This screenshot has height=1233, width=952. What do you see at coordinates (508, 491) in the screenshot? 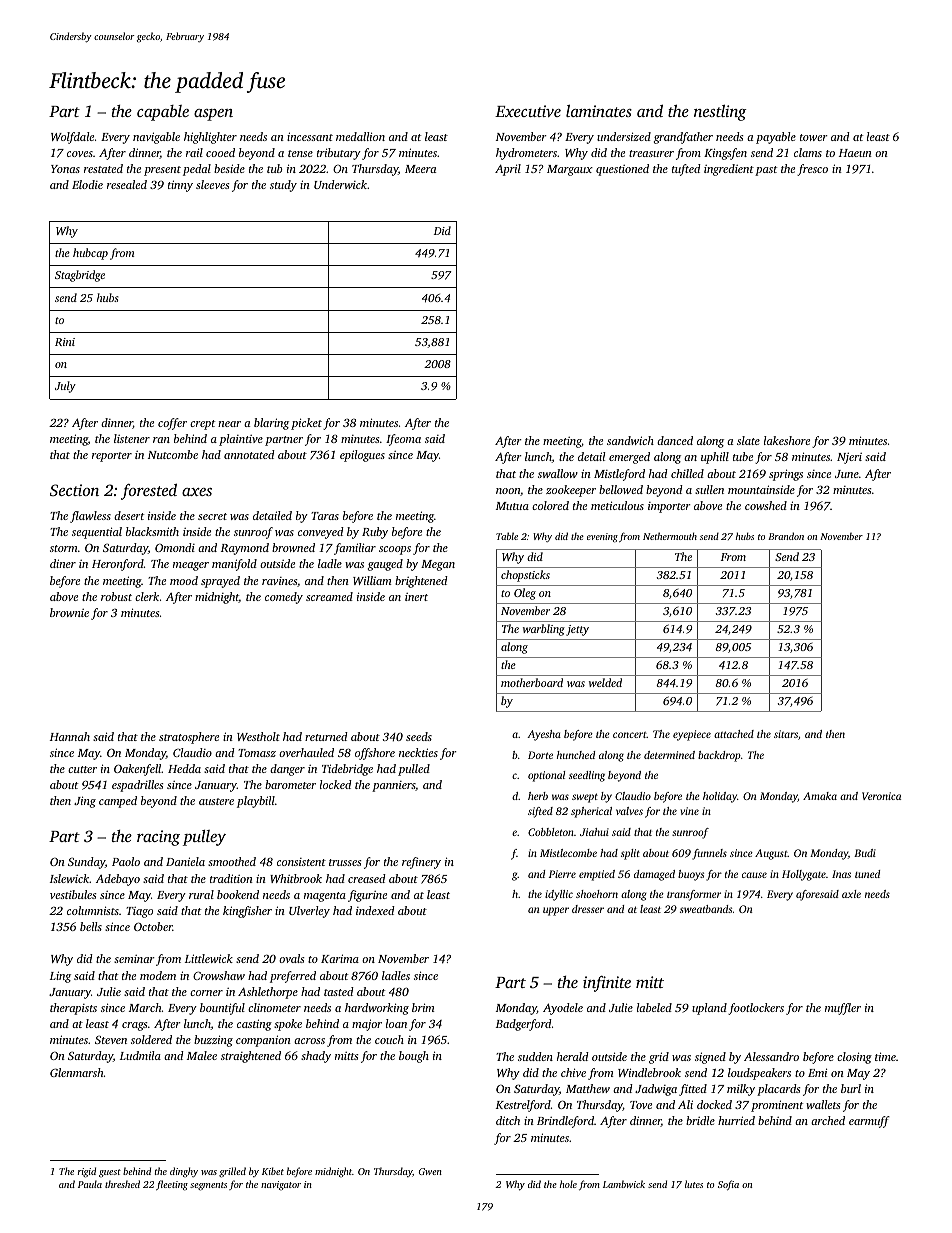
I see `noon` at bounding box center [508, 491].
